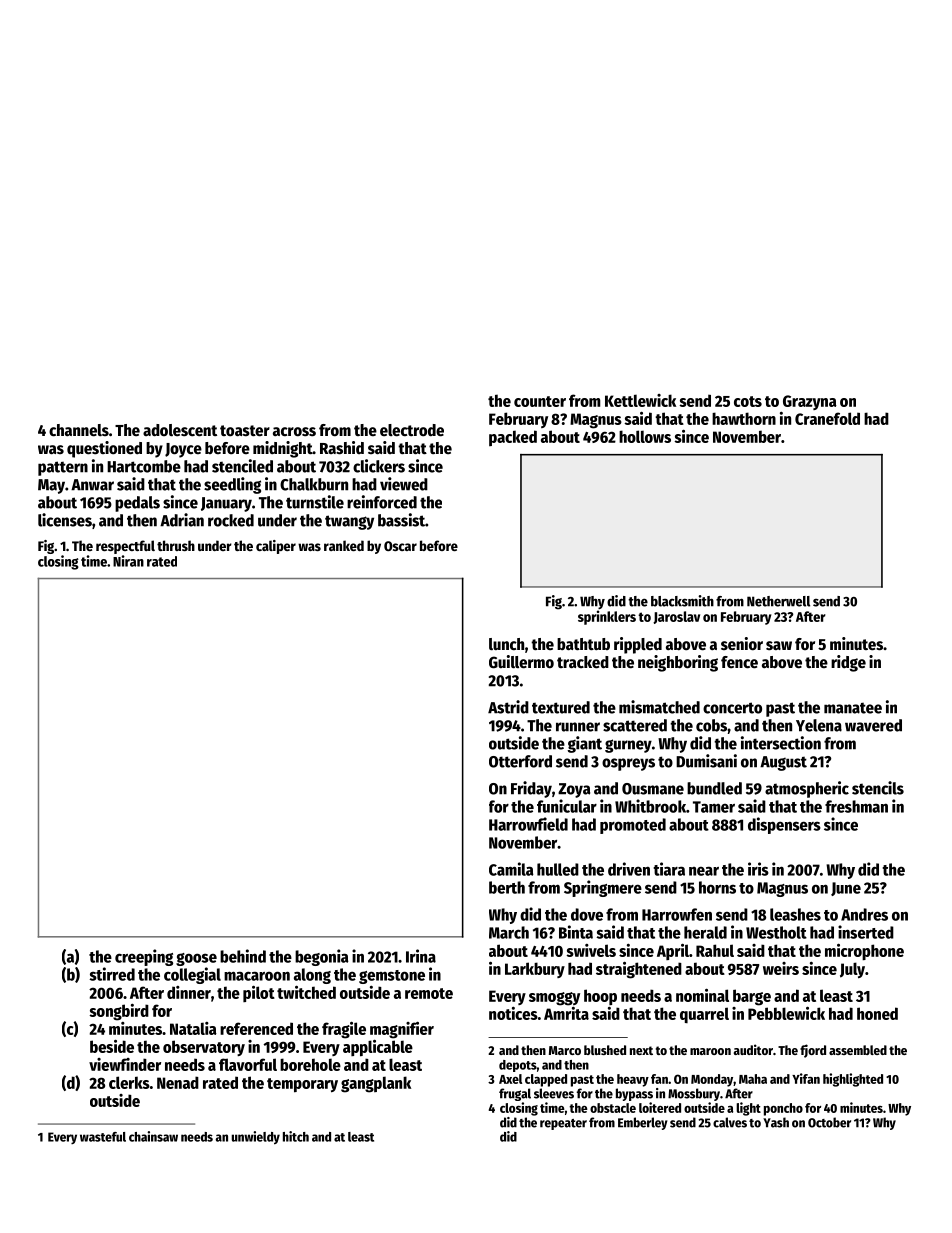 The width and height of the image is (952, 1233). I want to click on Pebblewick, so click(786, 1013).
